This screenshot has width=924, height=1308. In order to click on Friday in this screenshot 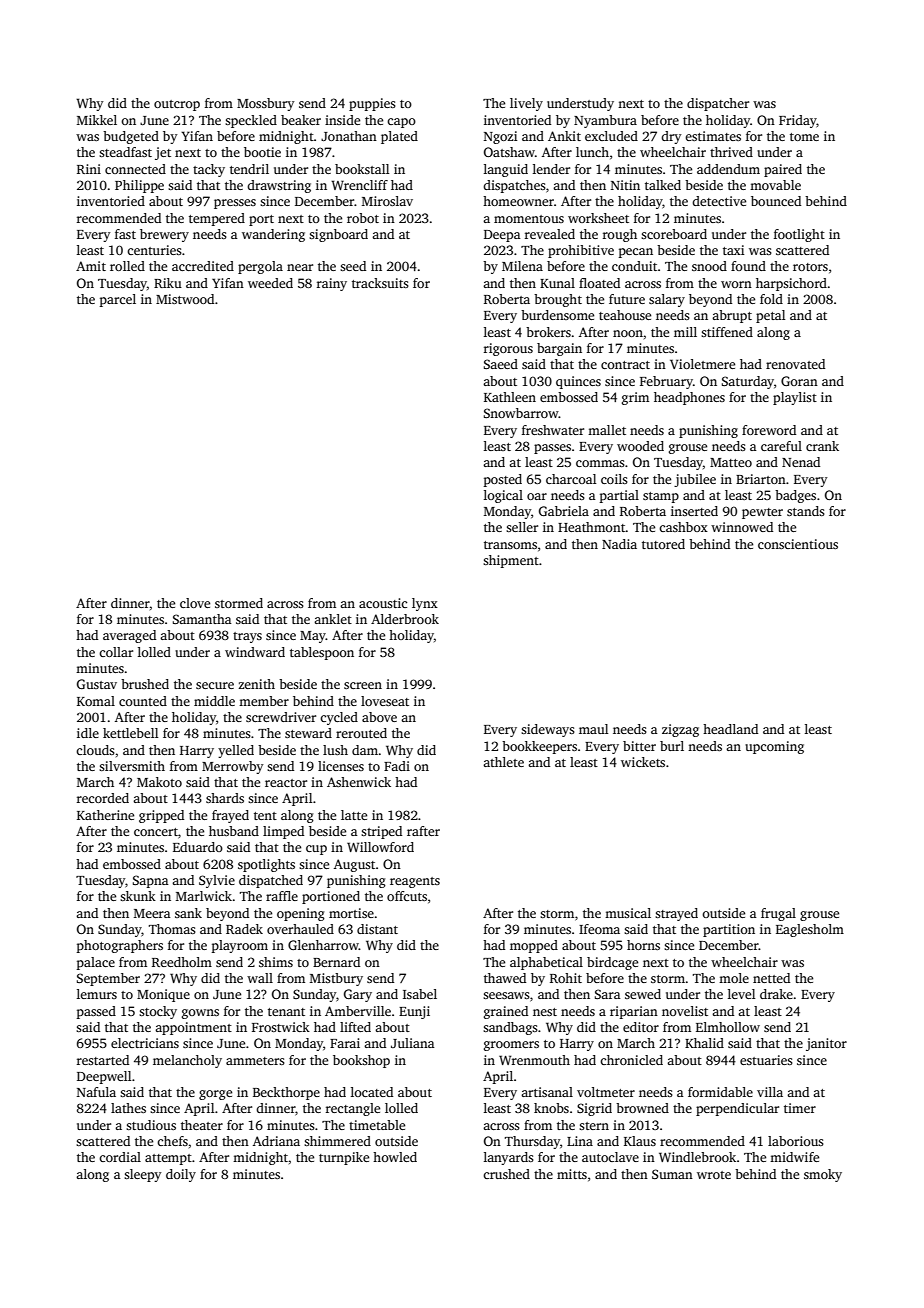, I will do `click(798, 121)`.
